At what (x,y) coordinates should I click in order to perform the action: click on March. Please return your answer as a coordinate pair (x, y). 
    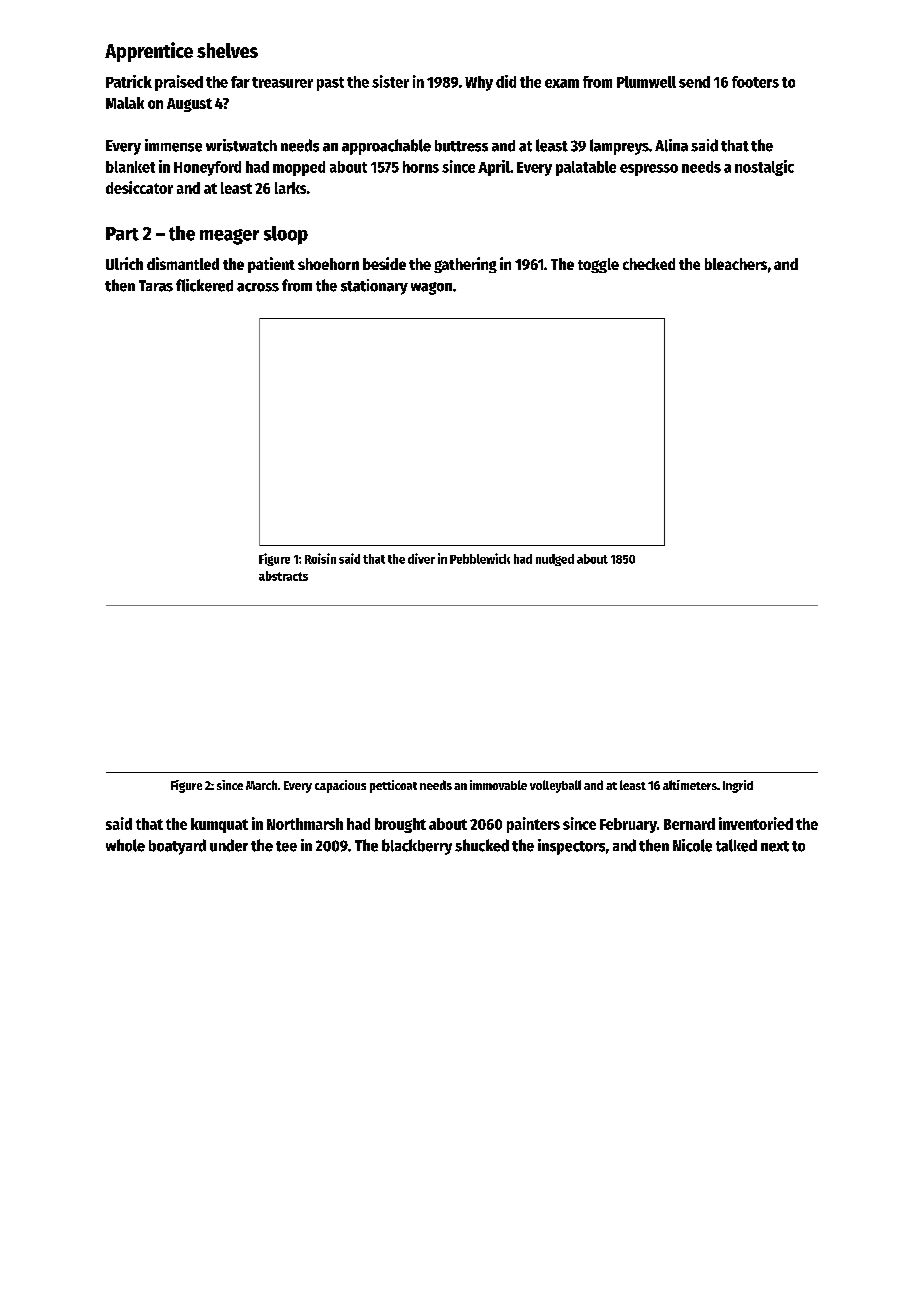
    Looking at the image, I should click on (261, 785).
